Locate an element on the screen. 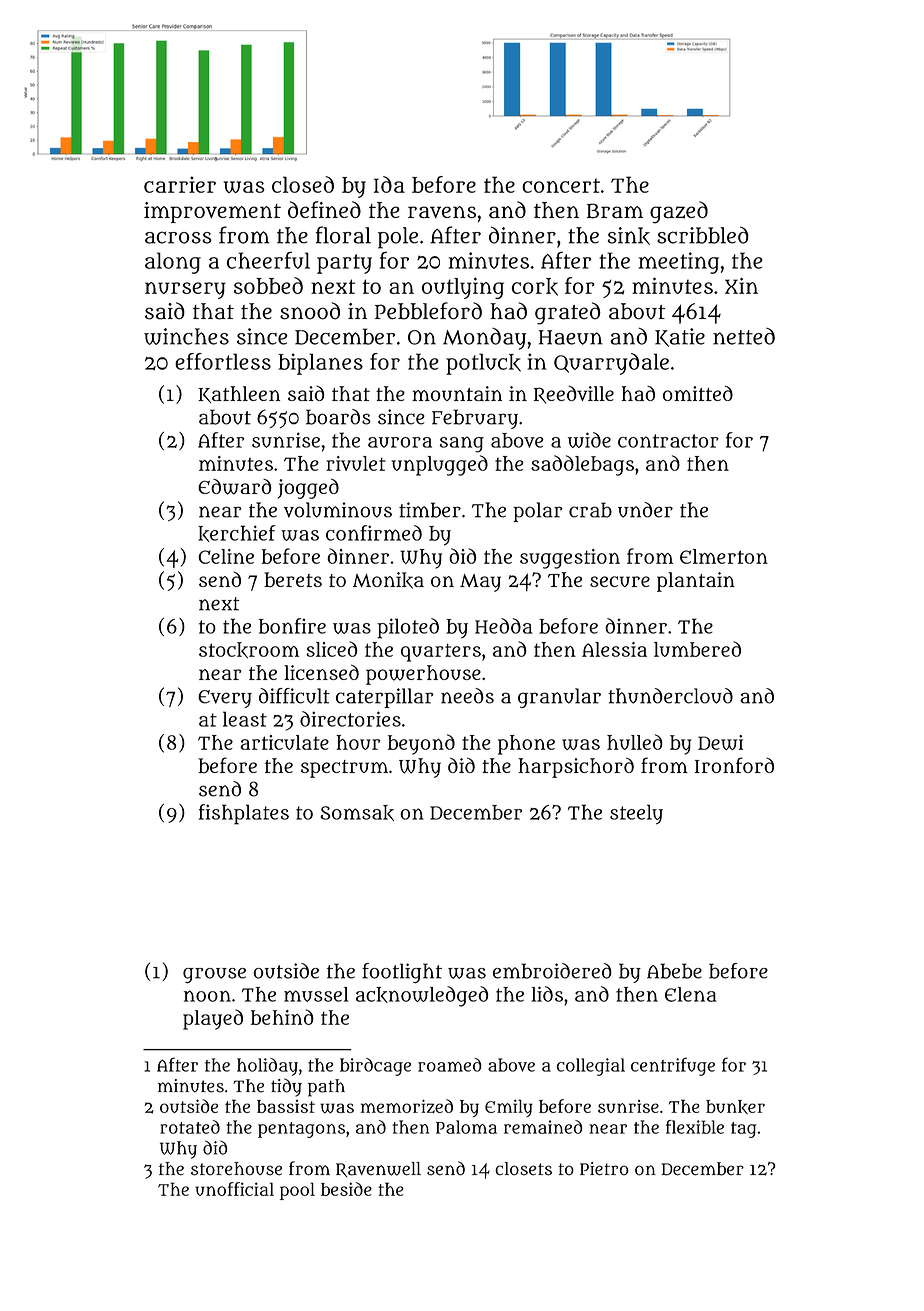 The image size is (924, 1311). noon is located at coordinates (207, 996).
